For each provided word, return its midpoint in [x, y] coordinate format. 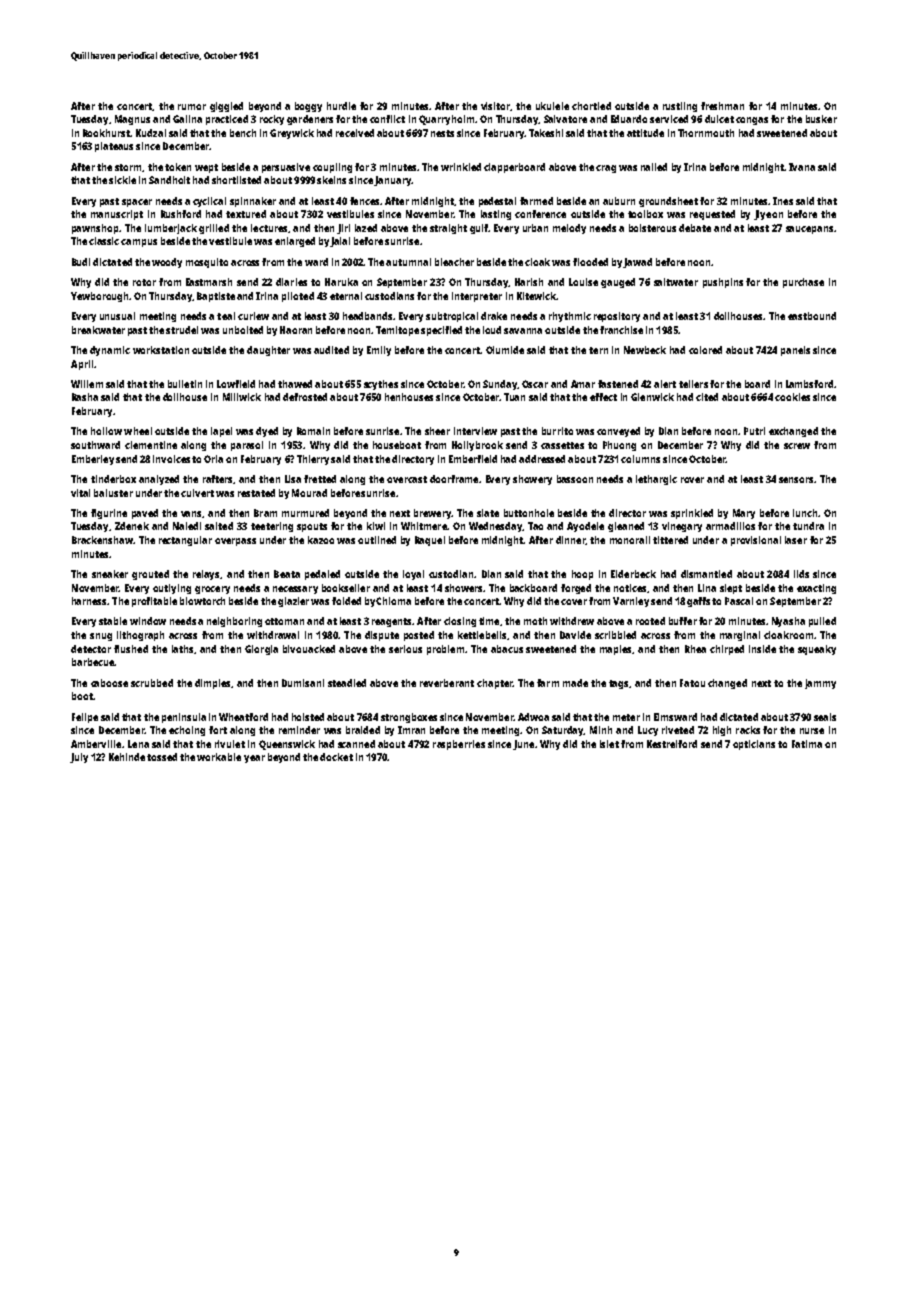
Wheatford [243, 717]
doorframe [454, 479]
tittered [670, 540]
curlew [253, 316]
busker [821, 119]
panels [795, 351]
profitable [154, 602]
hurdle [341, 106]
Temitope [397, 331]
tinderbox [113, 479]
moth [535, 621]
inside [762, 649]
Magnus [132, 120]
